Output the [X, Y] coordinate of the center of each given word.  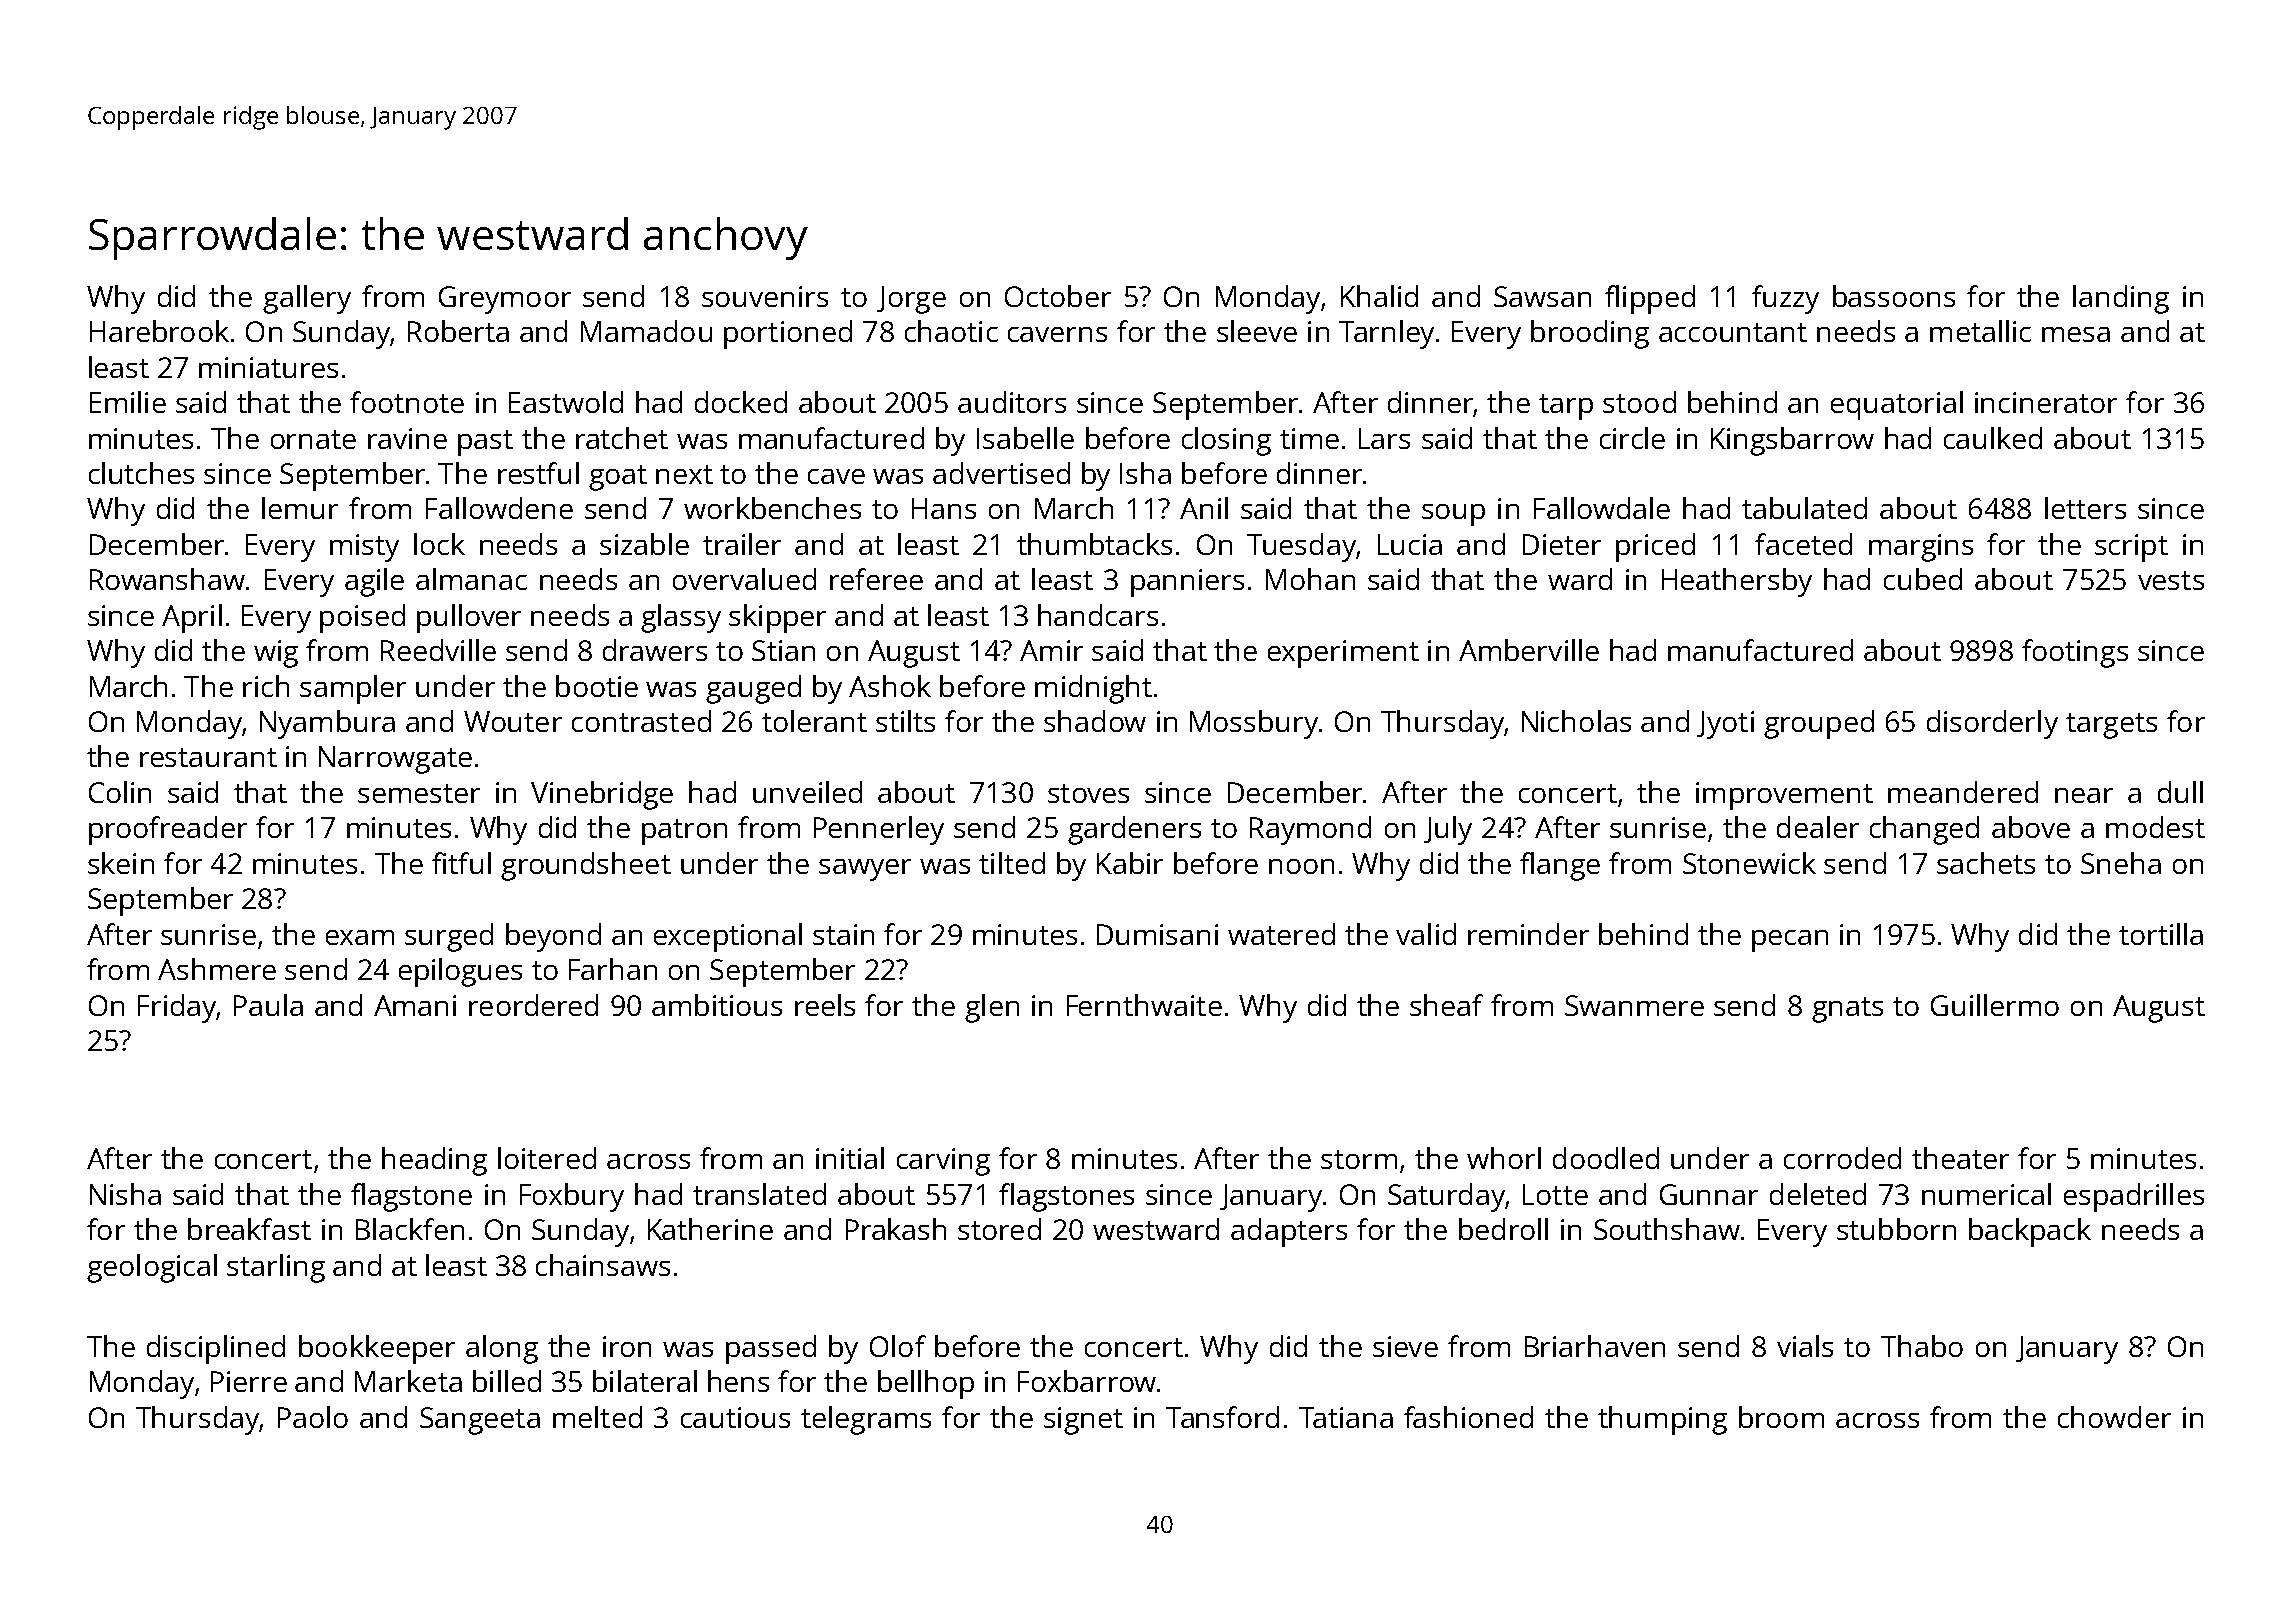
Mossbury [1254, 724]
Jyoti [1725, 725]
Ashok [890, 686]
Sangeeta [480, 1421]
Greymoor [505, 300]
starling [276, 1268]
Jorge [911, 300]
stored [999, 1229]
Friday [177, 1008]
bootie [597, 686]
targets [2111, 726]
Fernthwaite [1144, 1005]
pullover [469, 618]
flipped [1650, 299]
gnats [1847, 1010]
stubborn [1896, 1229]
